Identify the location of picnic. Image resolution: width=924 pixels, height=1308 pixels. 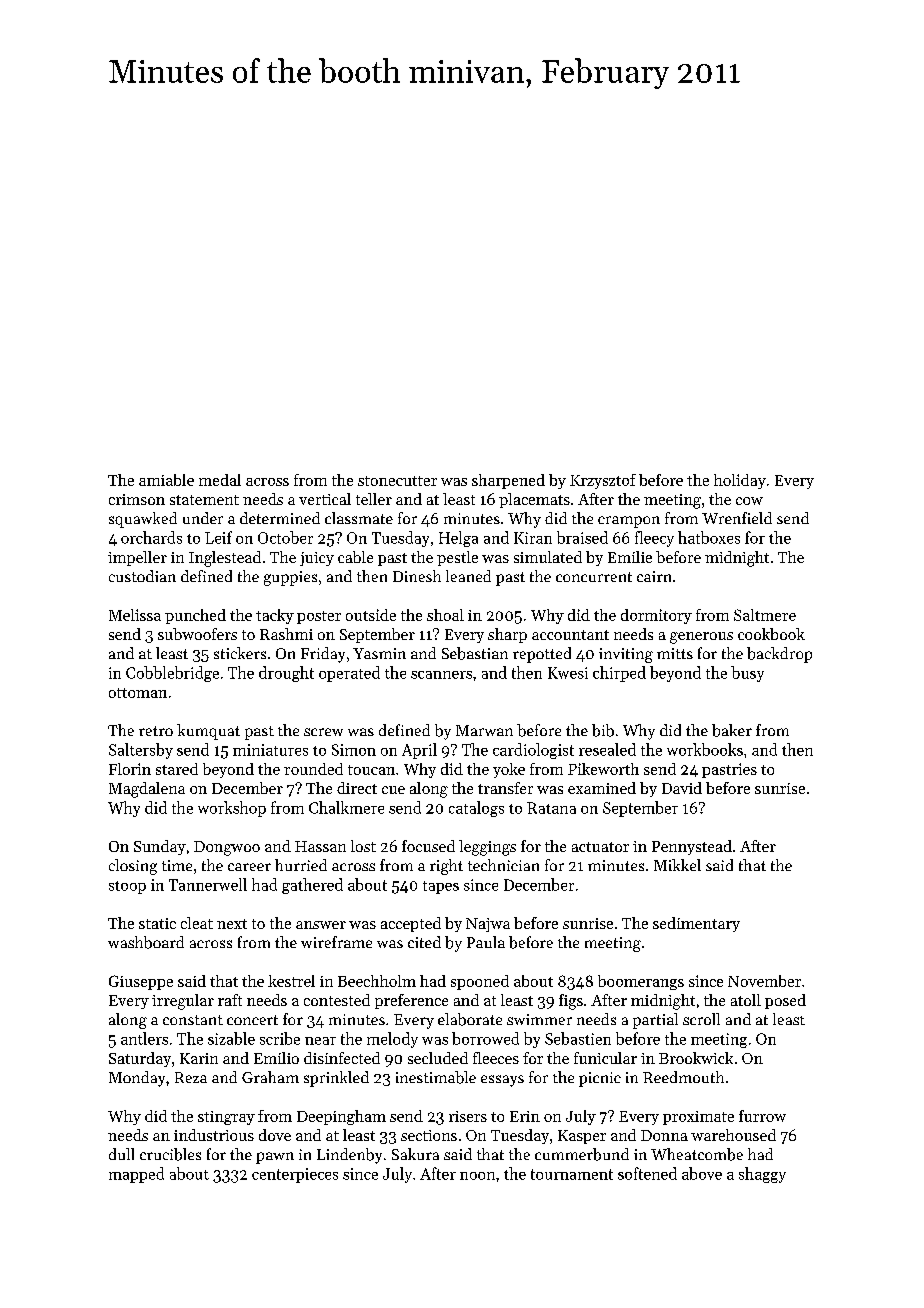
(600, 1079).
